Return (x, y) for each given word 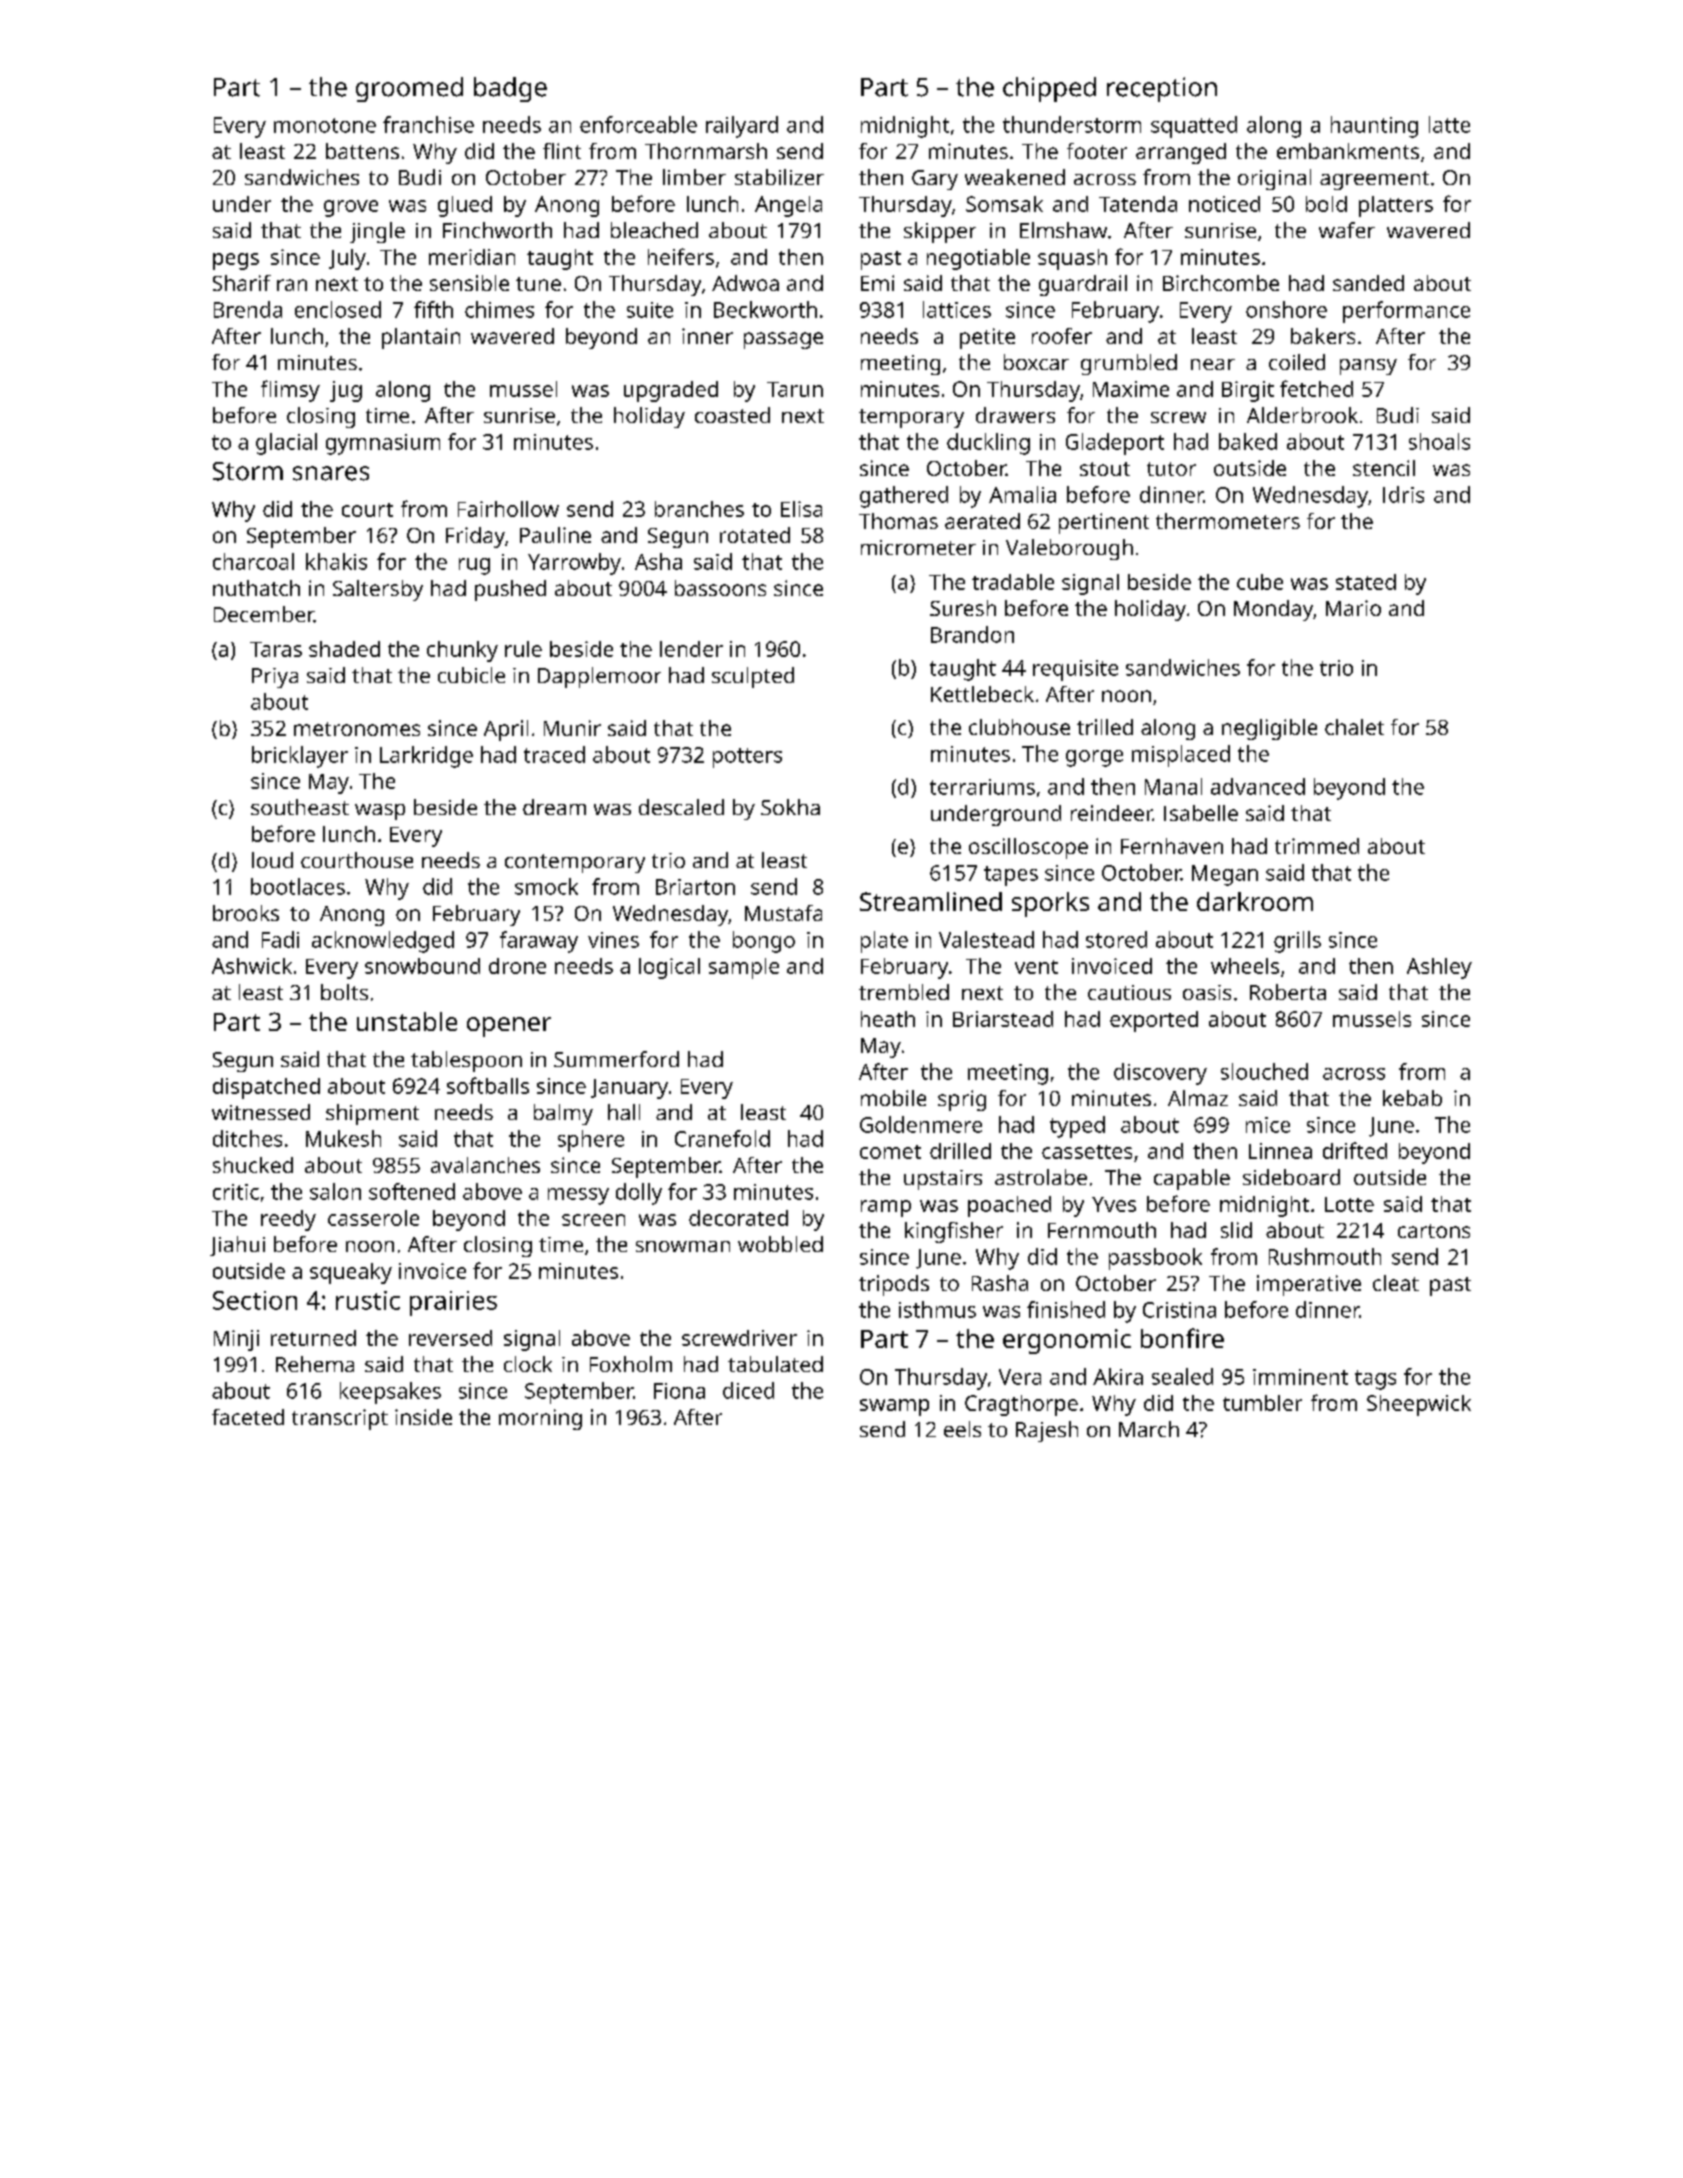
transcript (340, 1419)
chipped (1049, 89)
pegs (236, 261)
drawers (1015, 415)
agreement (1374, 180)
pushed (510, 590)
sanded (1368, 283)
